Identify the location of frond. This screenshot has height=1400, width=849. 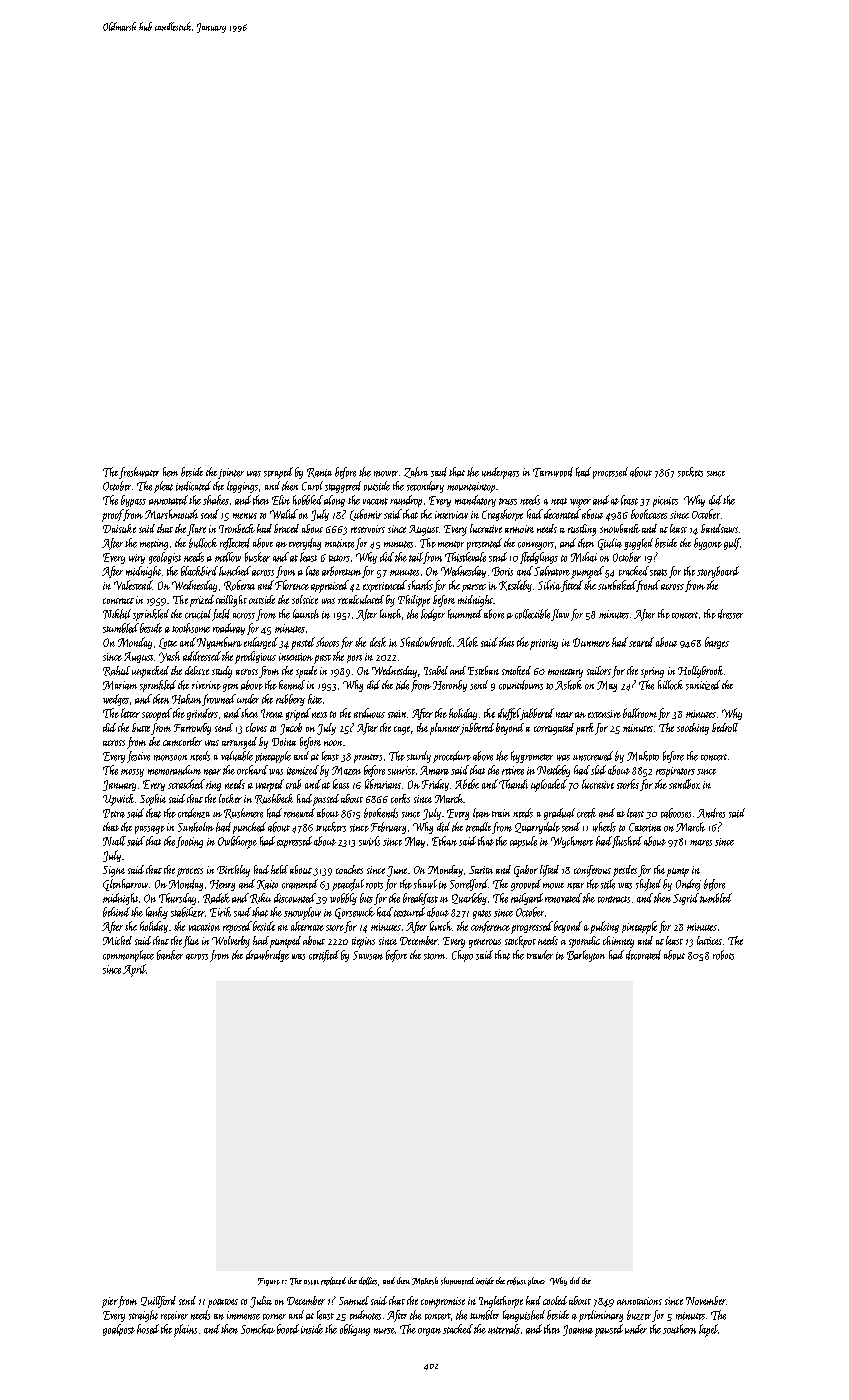
(648, 586).
